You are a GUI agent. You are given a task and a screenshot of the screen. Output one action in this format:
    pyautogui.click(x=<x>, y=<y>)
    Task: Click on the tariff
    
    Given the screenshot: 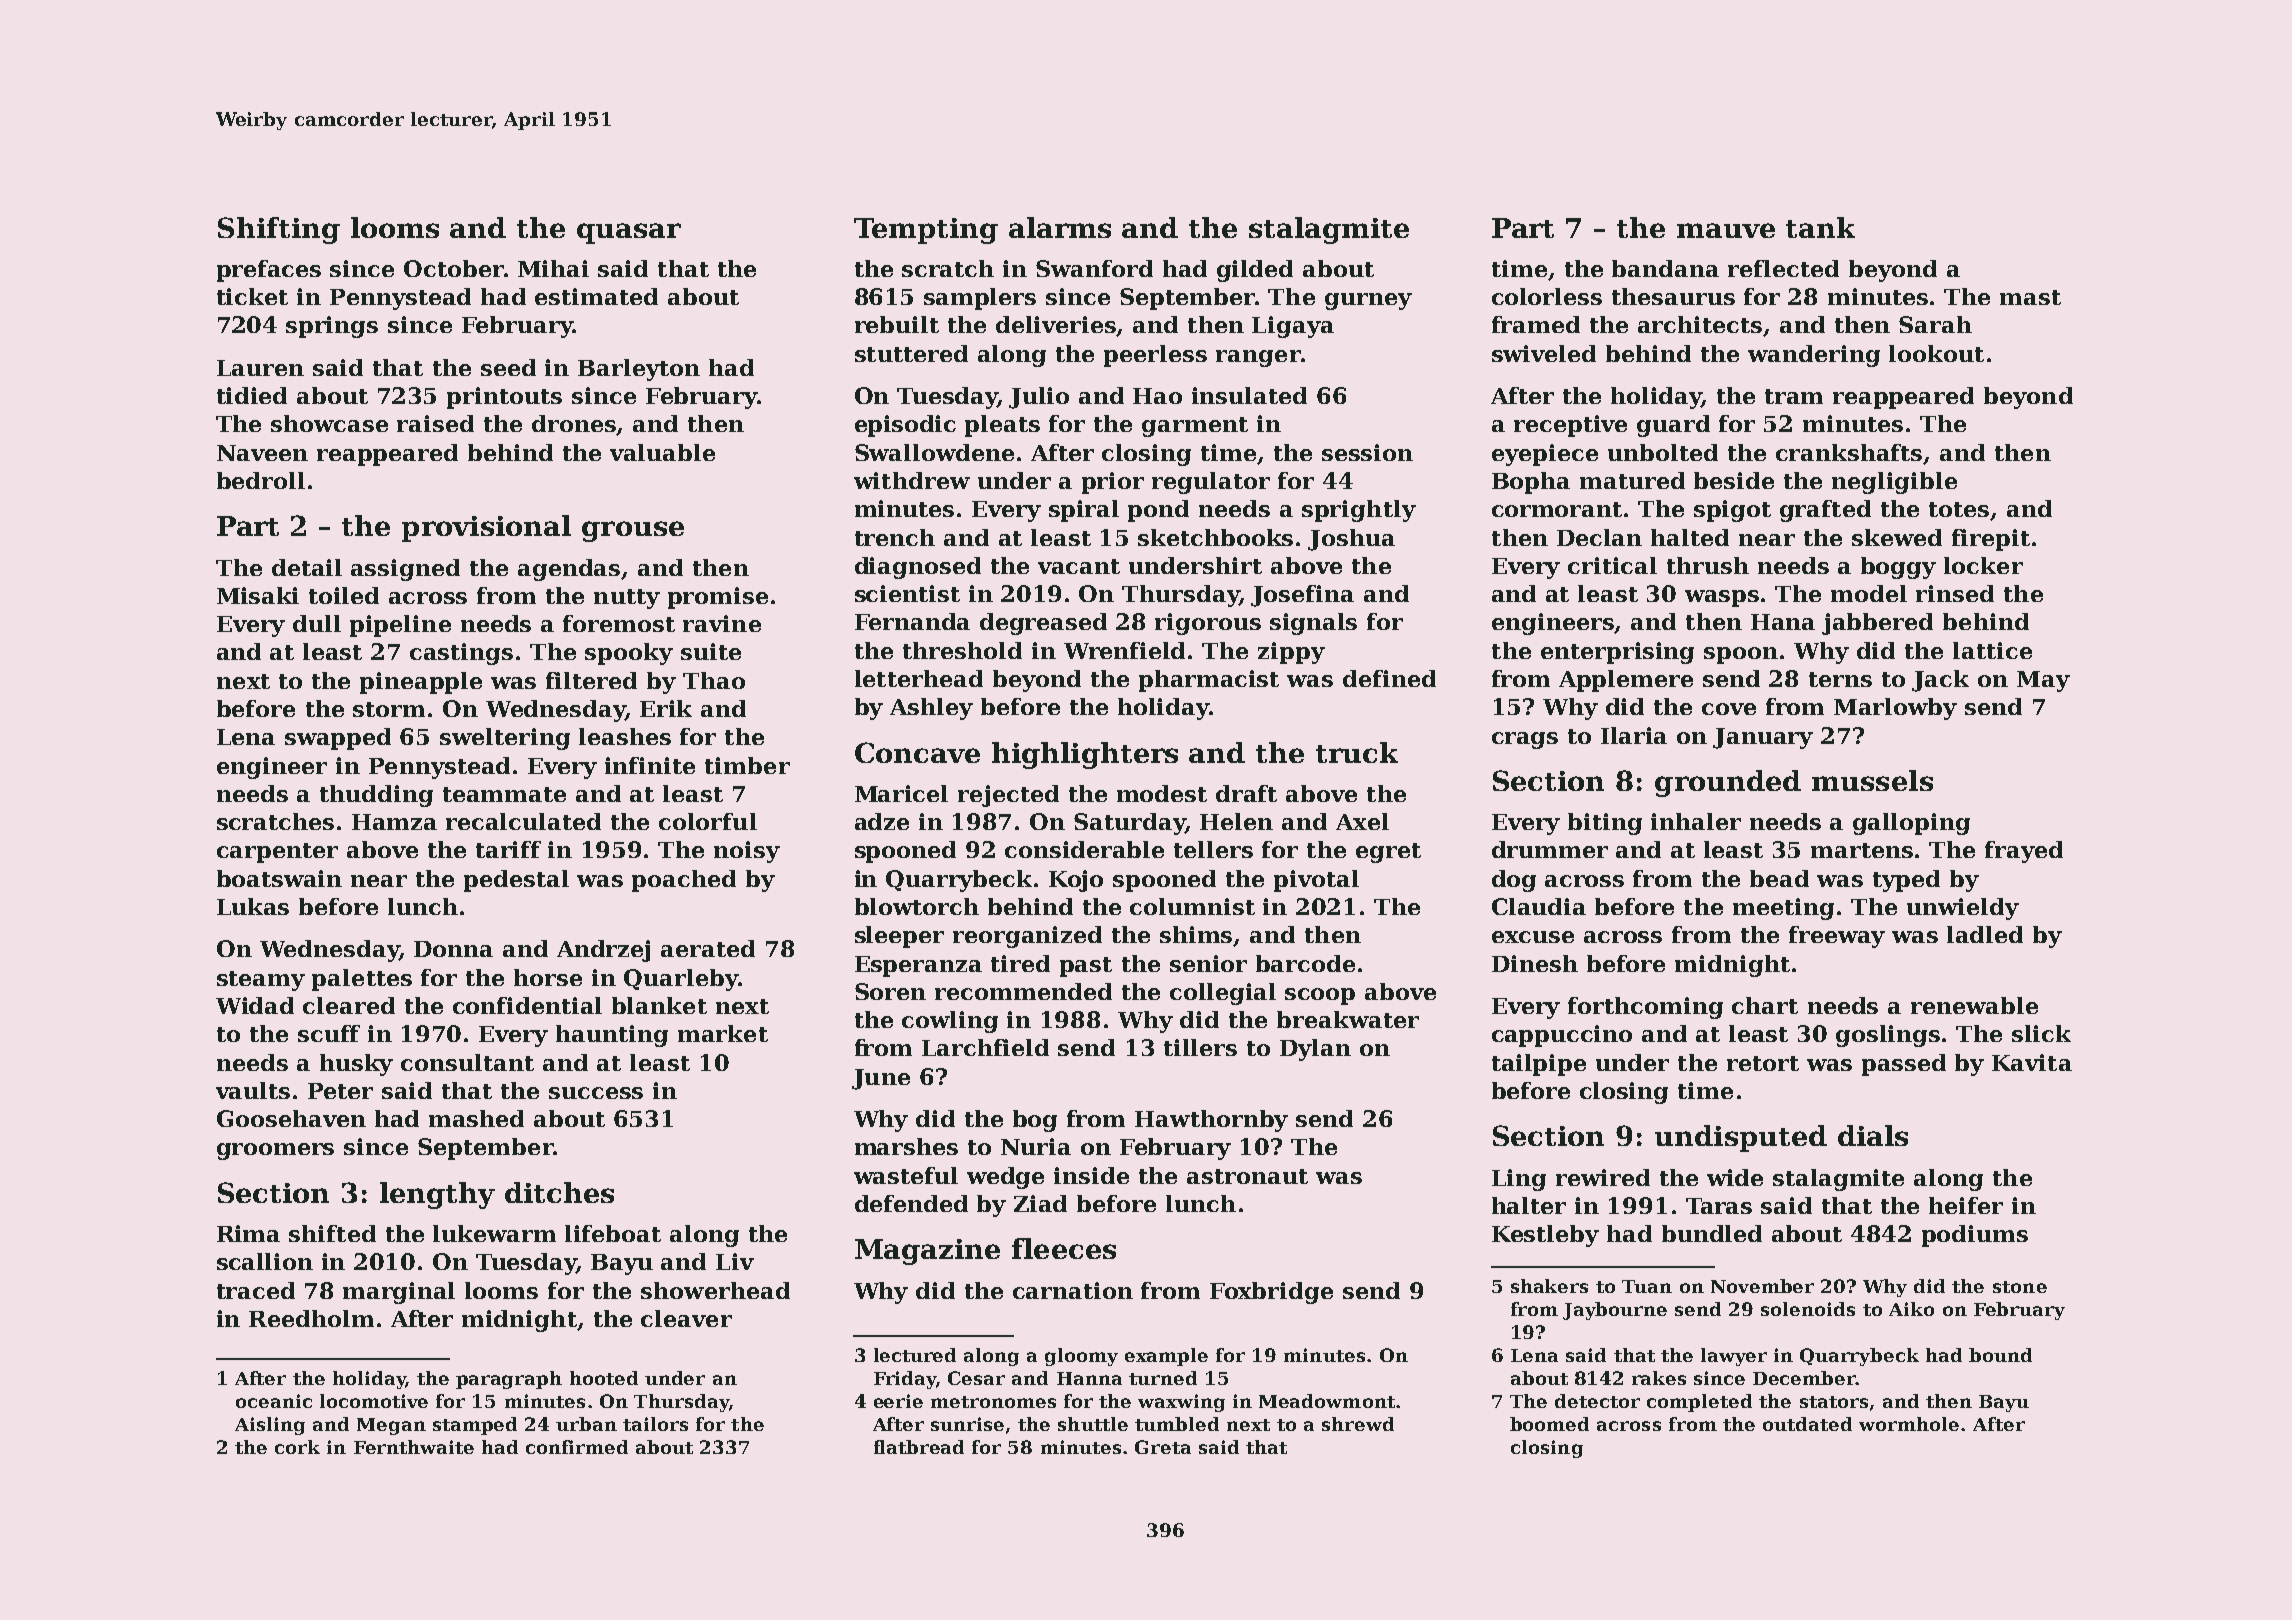 What is the action you would take?
    pyautogui.click(x=508, y=849)
